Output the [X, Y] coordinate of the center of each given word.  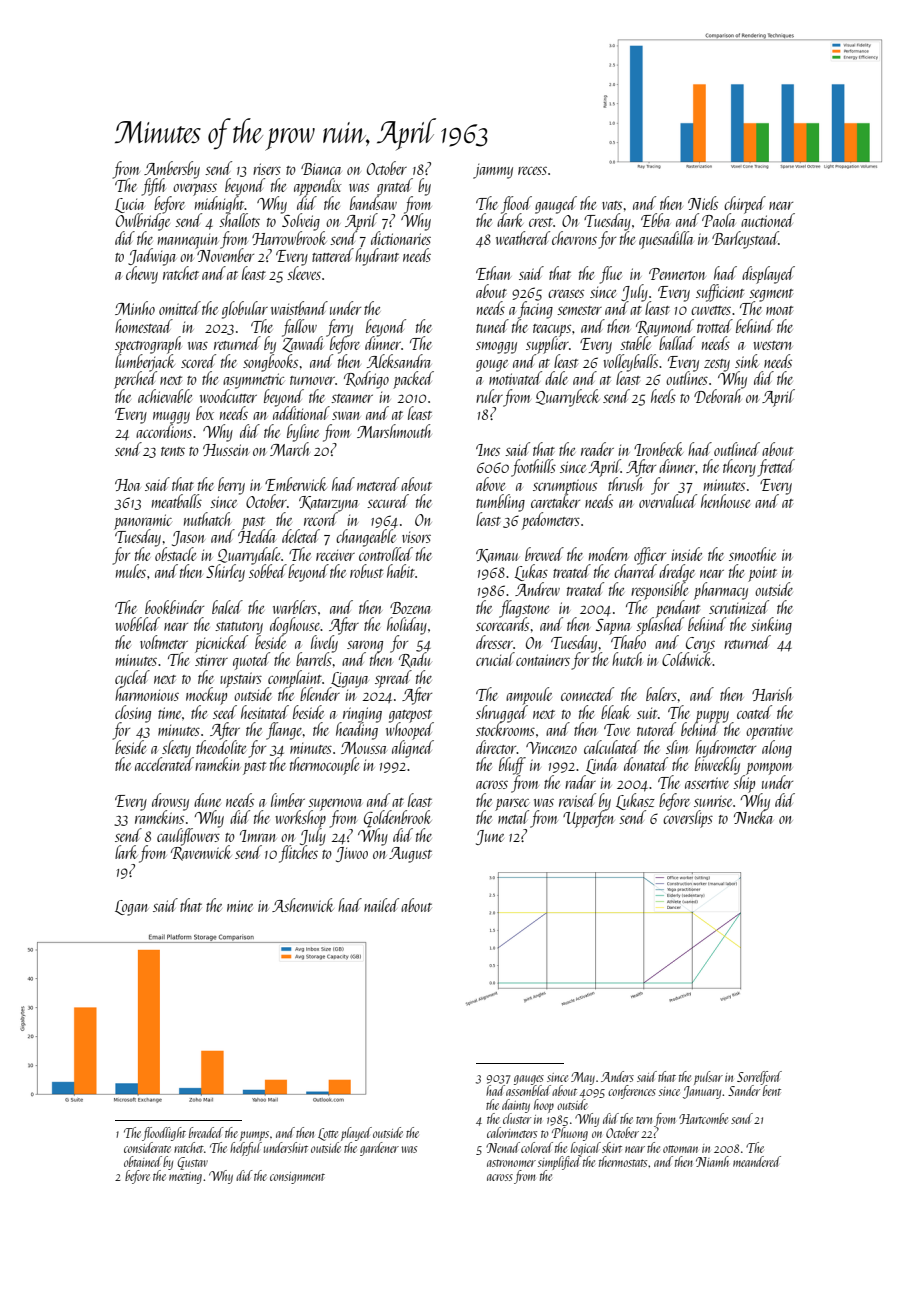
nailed [381, 905]
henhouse [725, 501]
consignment [297, 1178]
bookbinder [174, 607]
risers [267, 169]
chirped [745, 205]
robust [366, 571]
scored [198, 361]
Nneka [753, 817]
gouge [492, 366]
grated [395, 187]
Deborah [717, 396]
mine [240, 906]
